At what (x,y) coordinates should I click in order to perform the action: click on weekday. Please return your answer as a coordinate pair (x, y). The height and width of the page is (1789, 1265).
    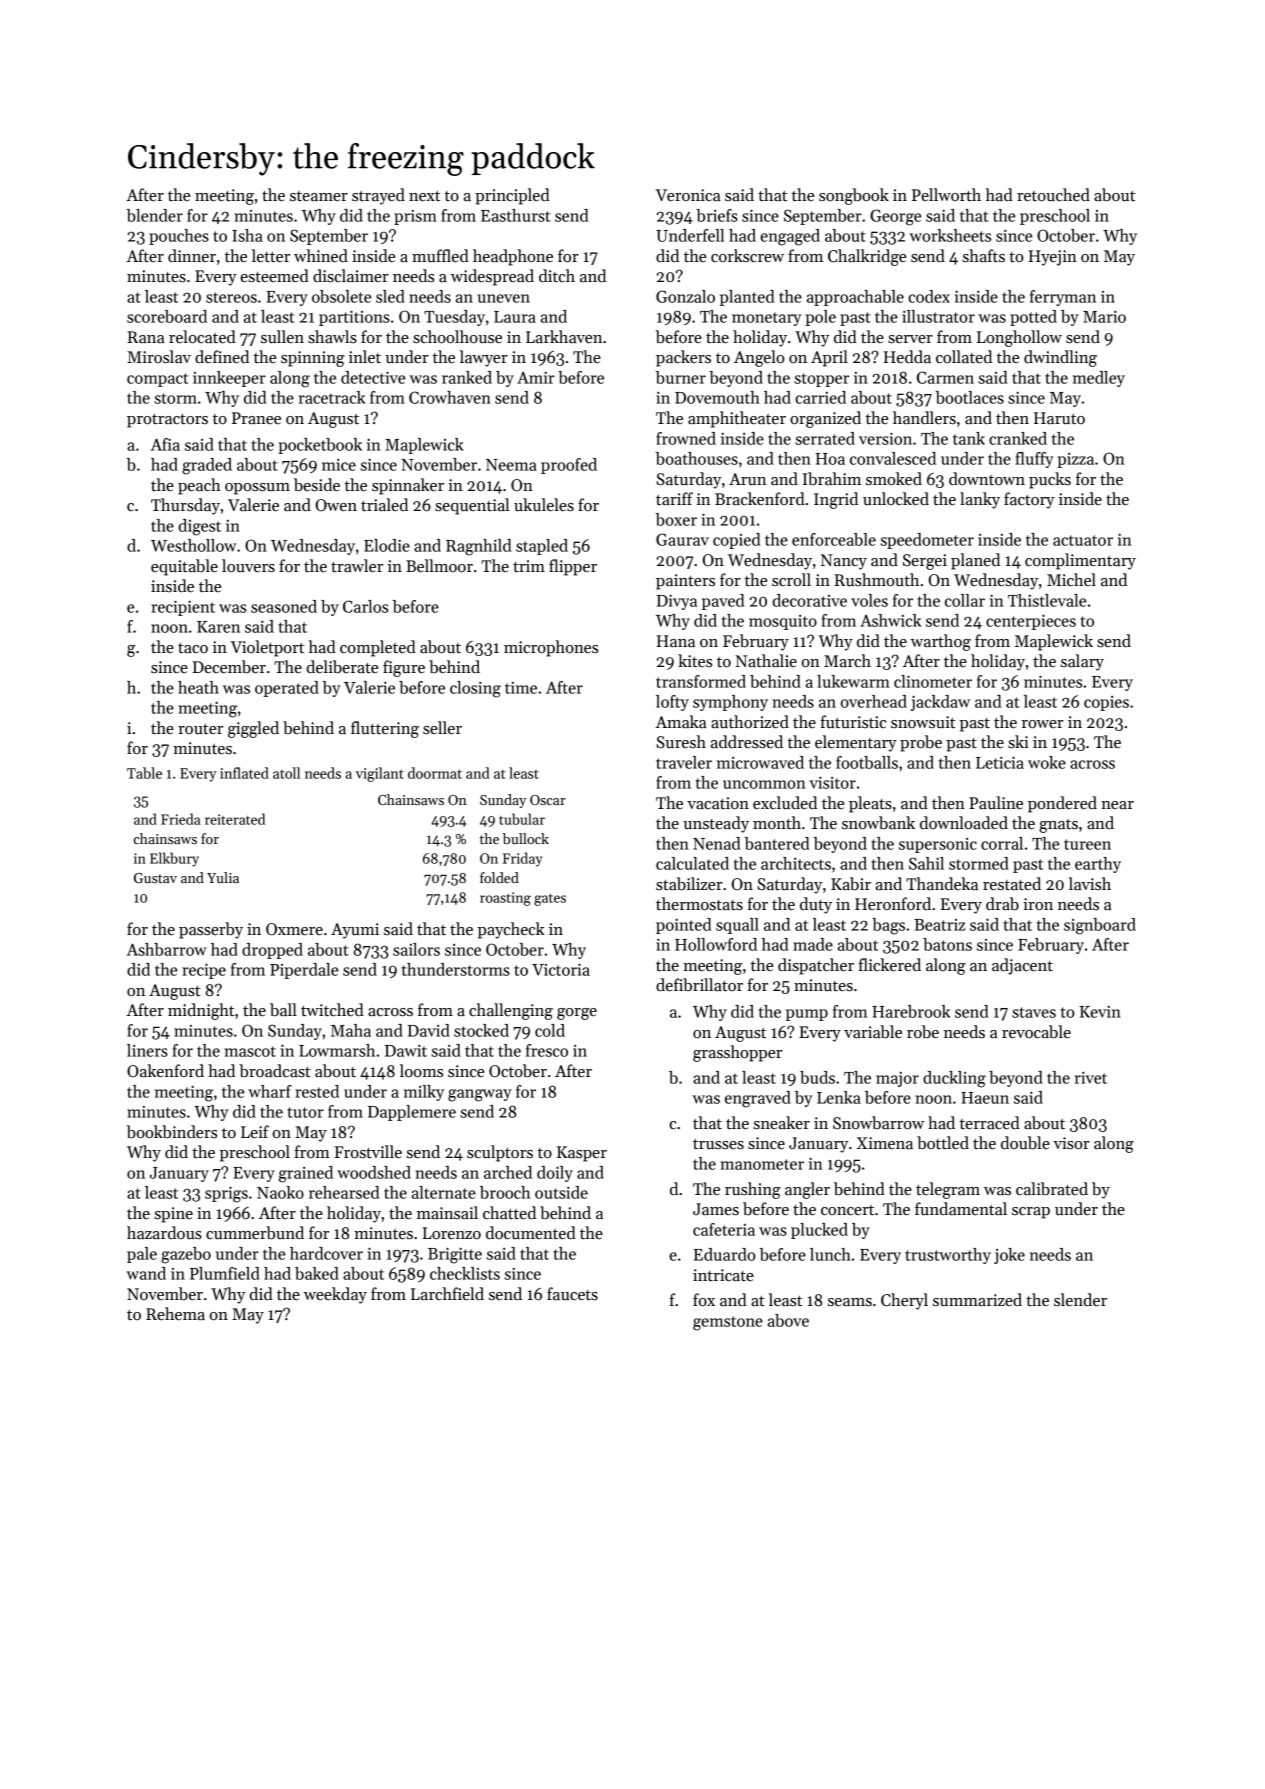
    Looking at the image, I should click on (335, 1295).
